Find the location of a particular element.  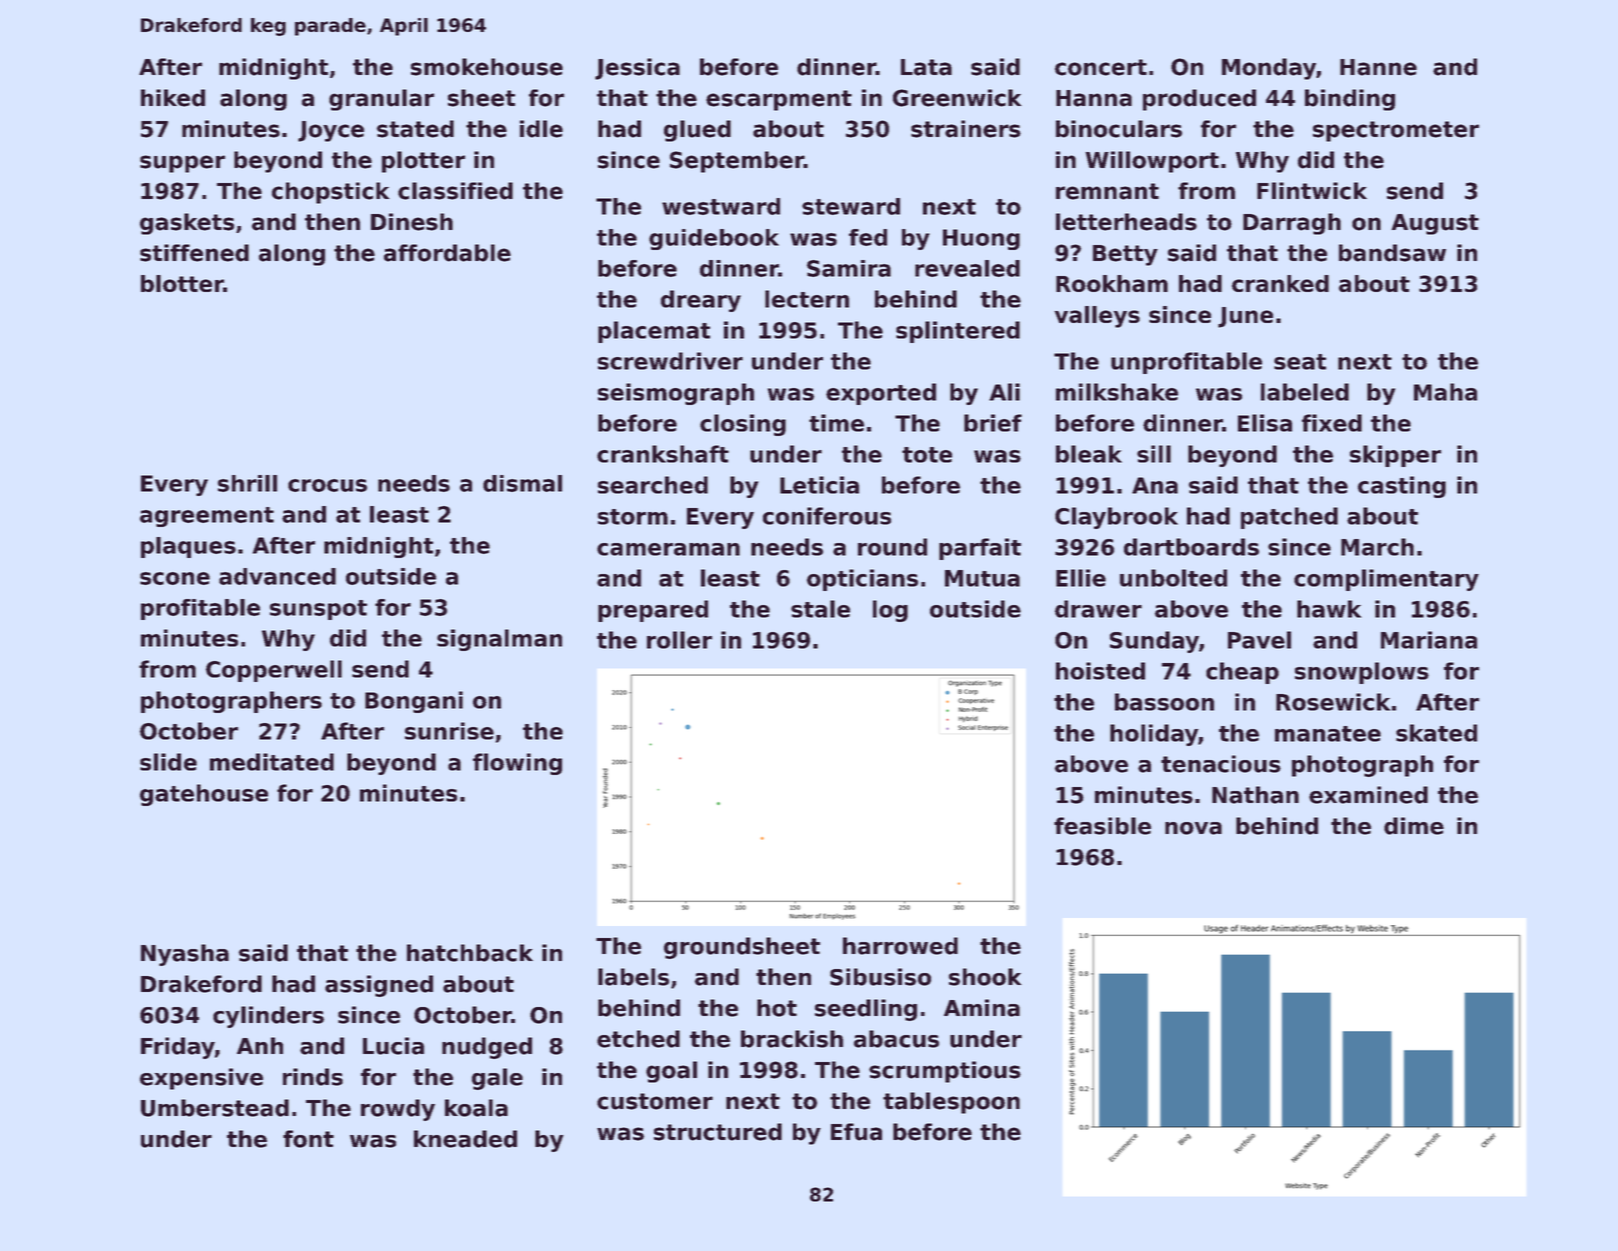

affordable is located at coordinates (447, 253).
